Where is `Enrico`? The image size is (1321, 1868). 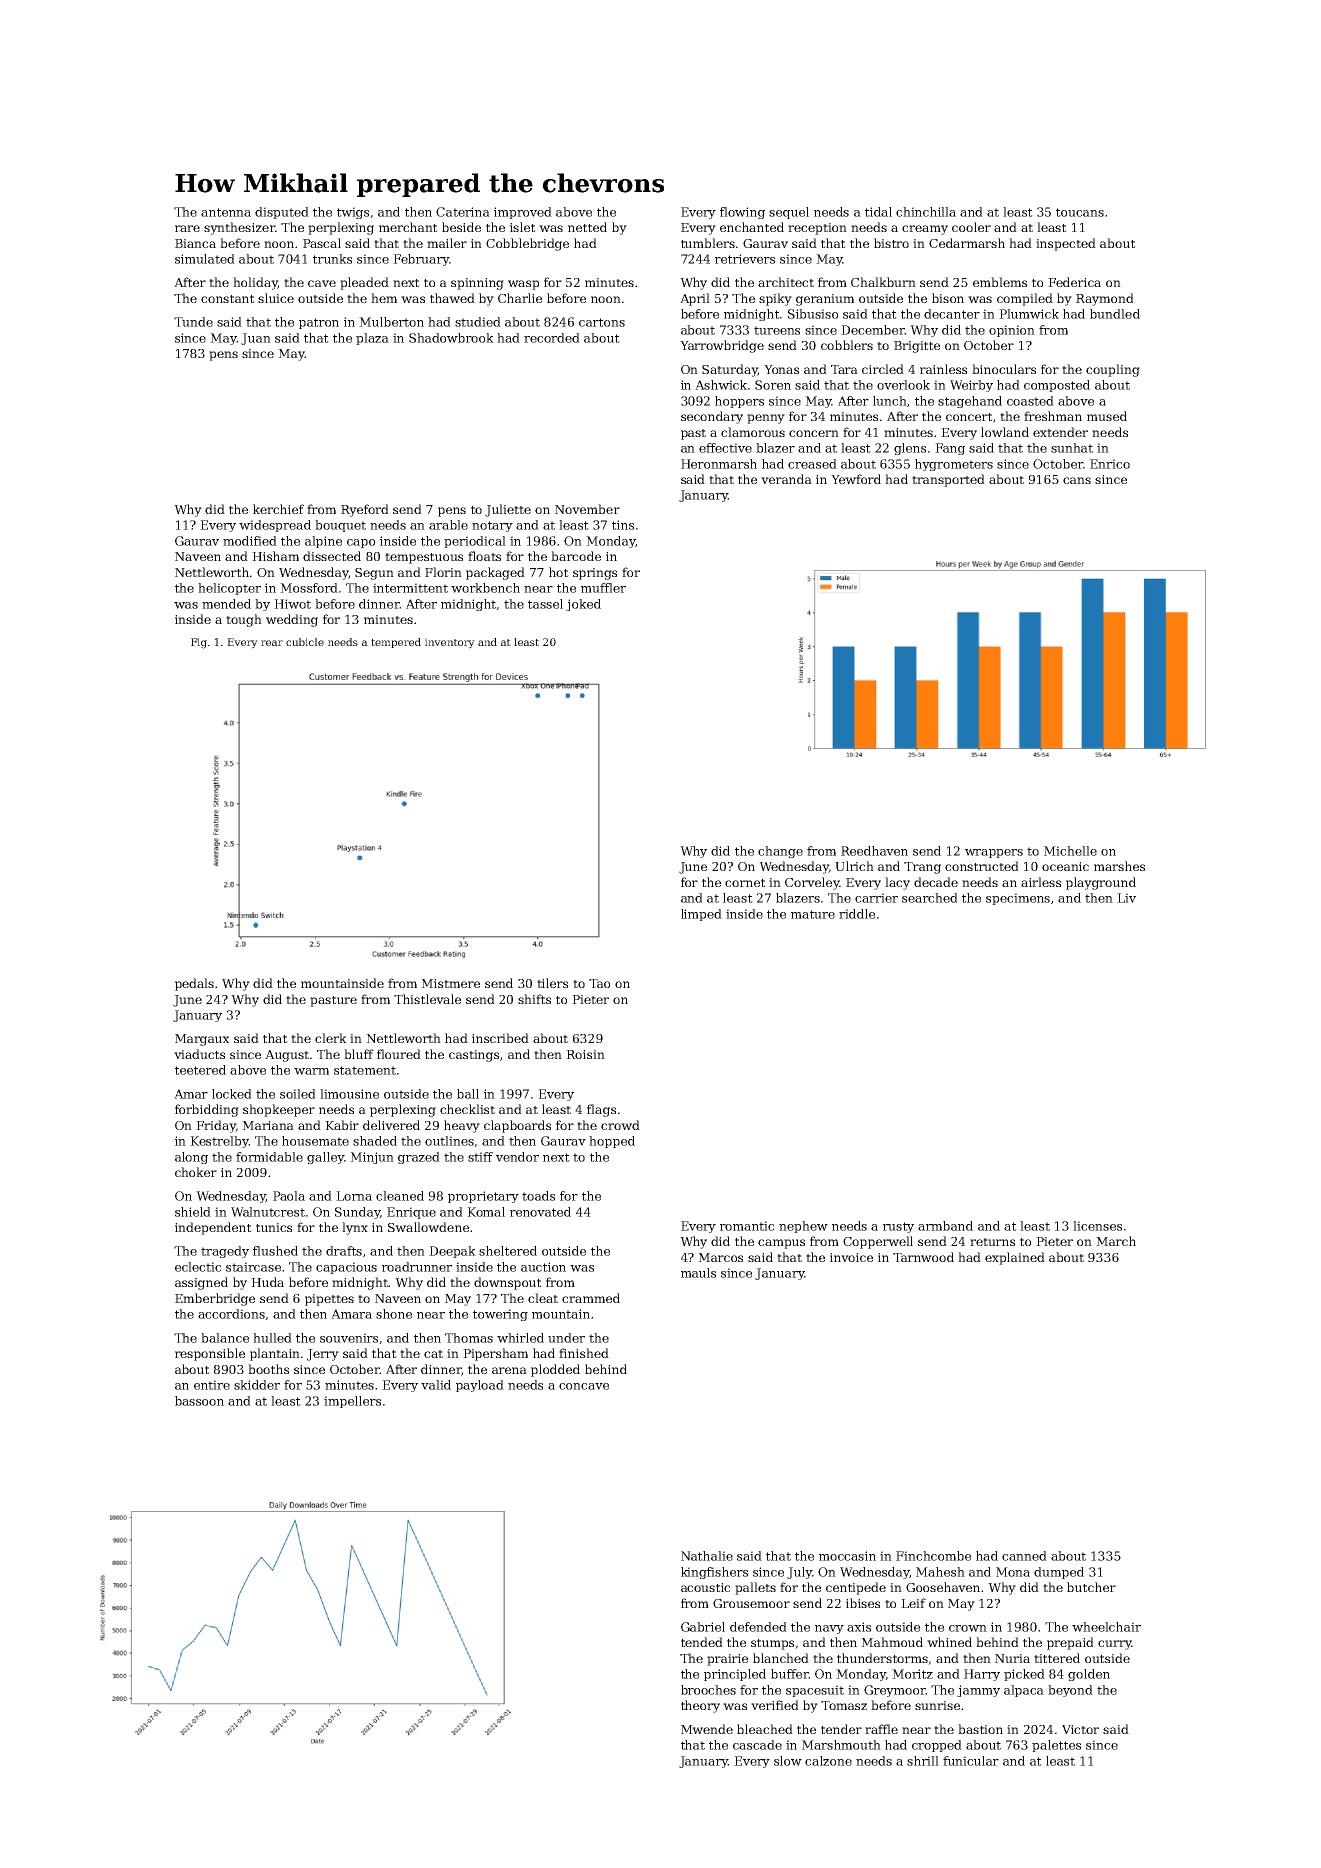 Enrico is located at coordinates (1110, 464).
